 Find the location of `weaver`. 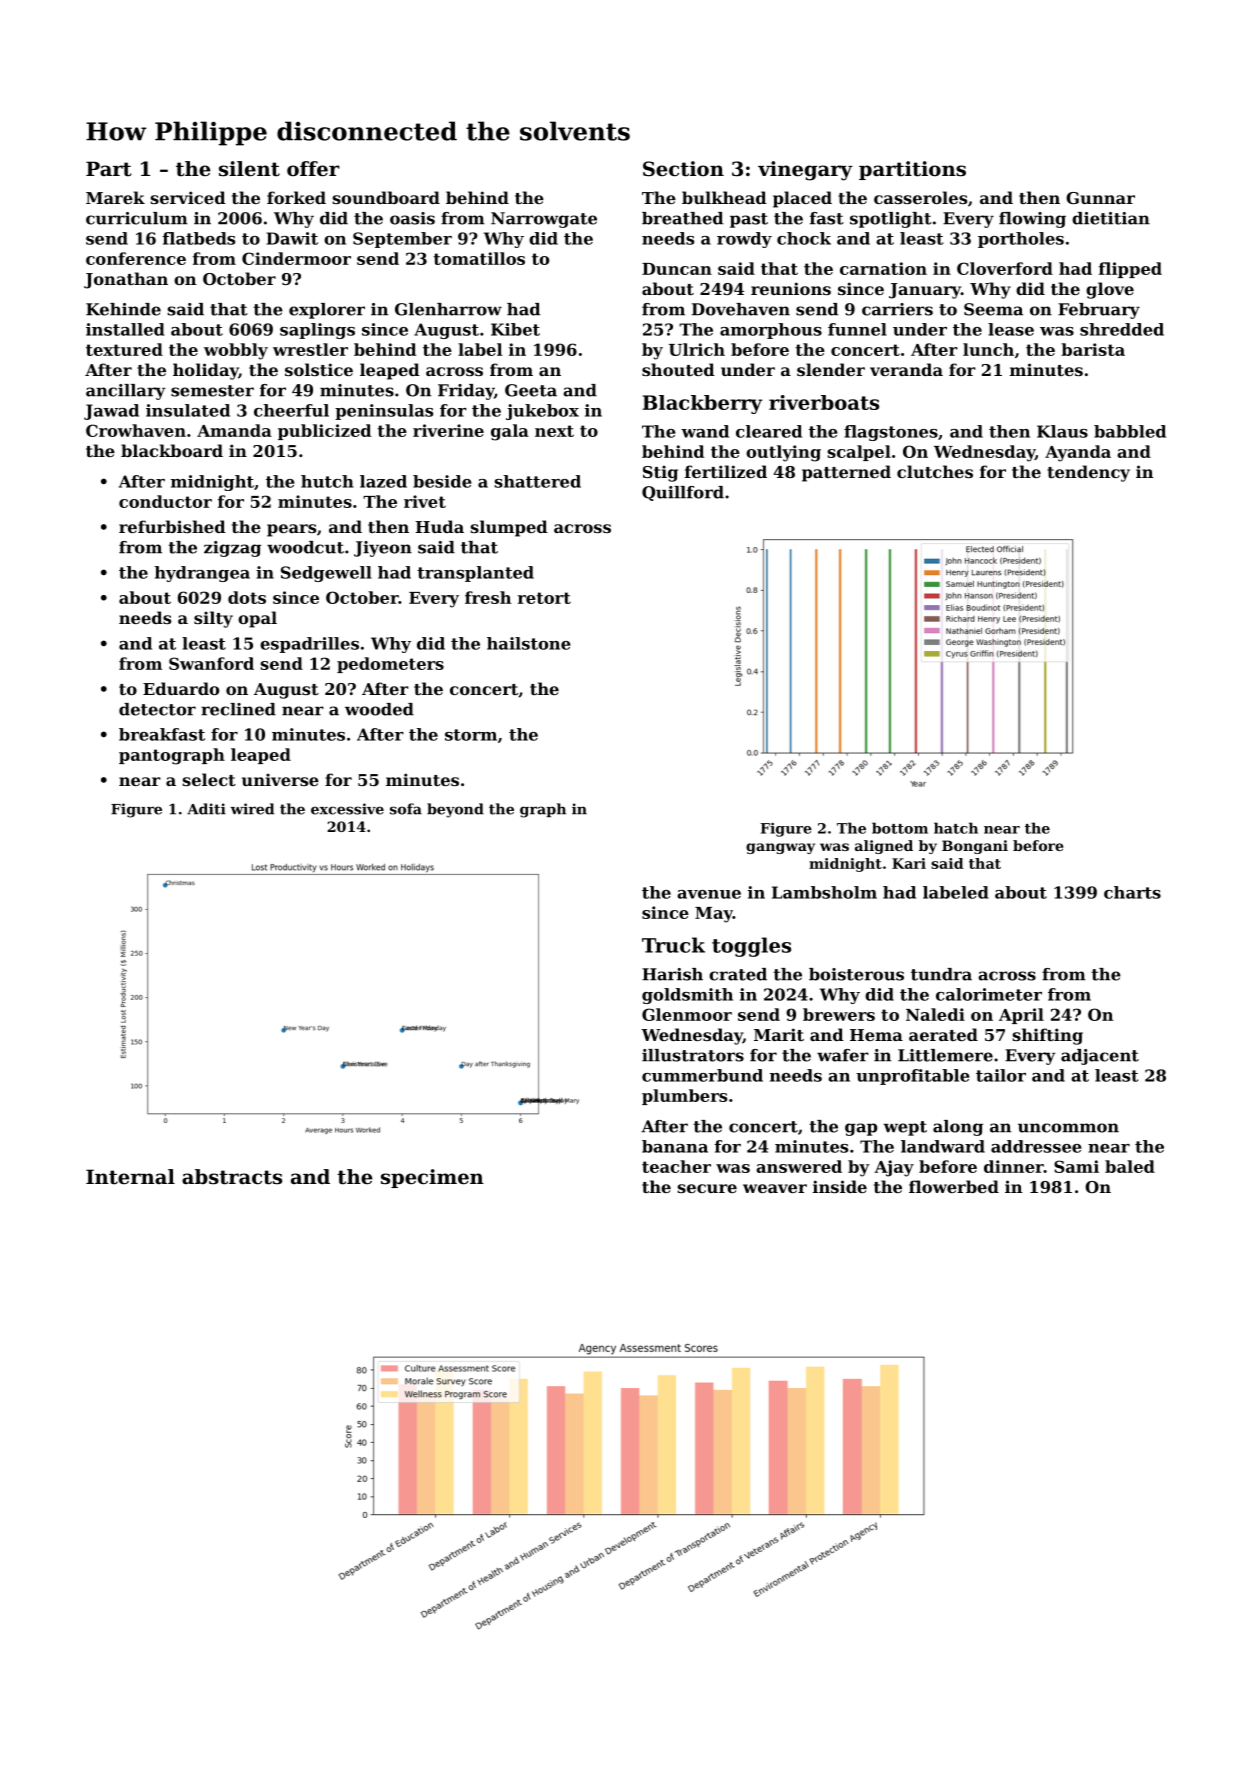

weaver is located at coordinates (775, 1188).
